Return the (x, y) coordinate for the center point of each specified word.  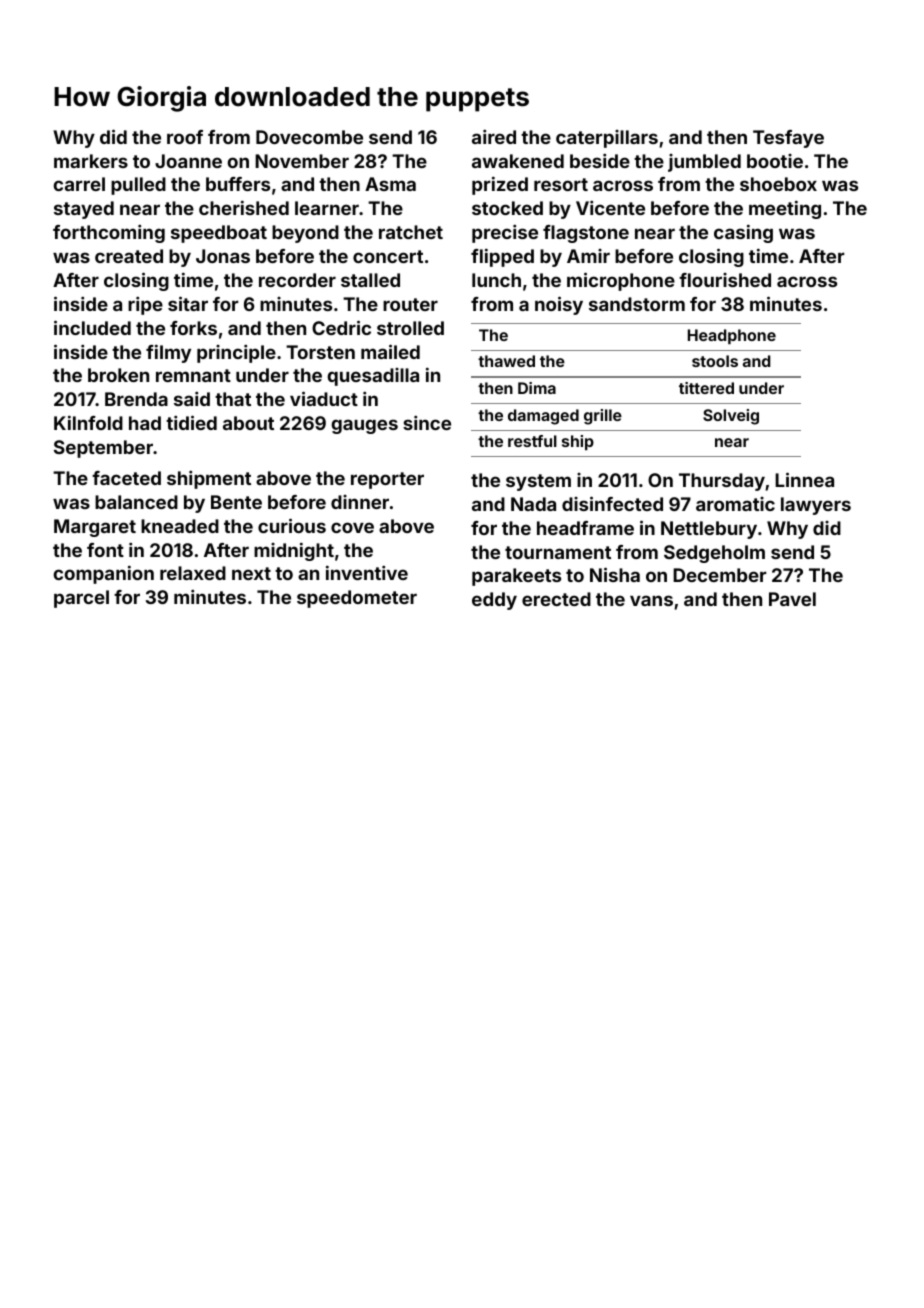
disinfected (612, 503)
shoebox (778, 184)
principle (236, 353)
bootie (775, 161)
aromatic (735, 504)
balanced (136, 502)
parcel (81, 599)
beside (600, 160)
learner (327, 208)
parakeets (516, 577)
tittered (706, 388)
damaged (543, 417)
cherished (244, 207)
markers (91, 161)
